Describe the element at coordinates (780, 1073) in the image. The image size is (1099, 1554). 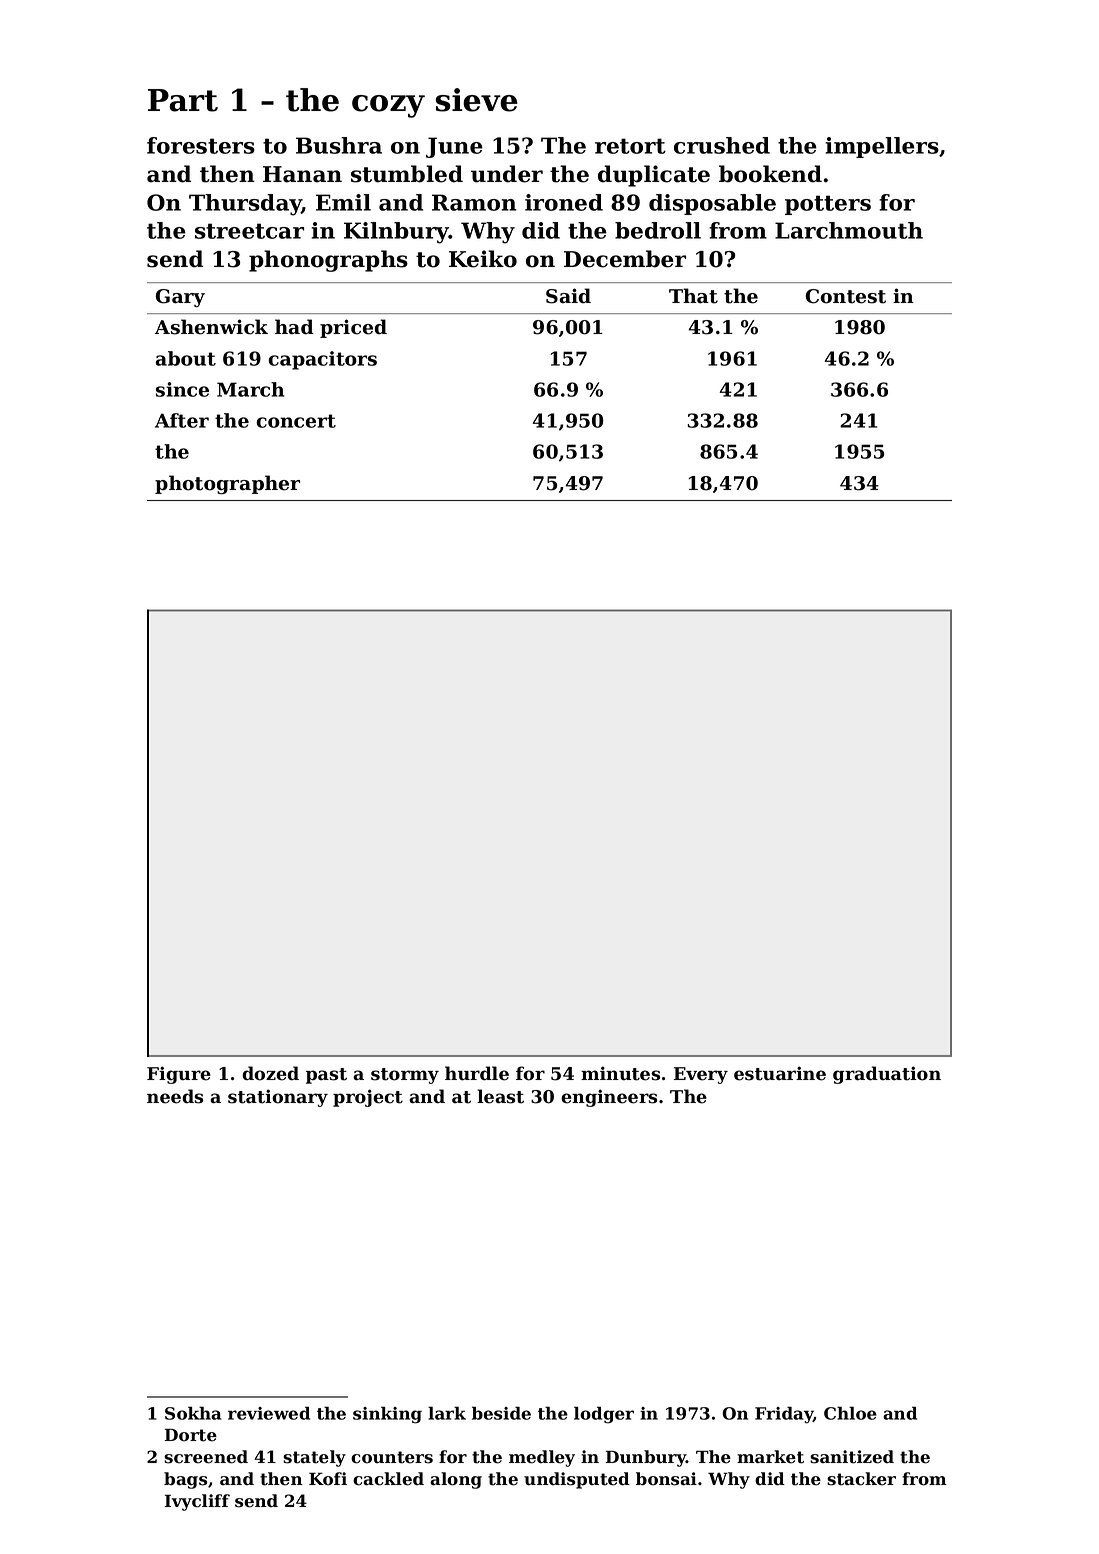
I see `estuarine` at that location.
